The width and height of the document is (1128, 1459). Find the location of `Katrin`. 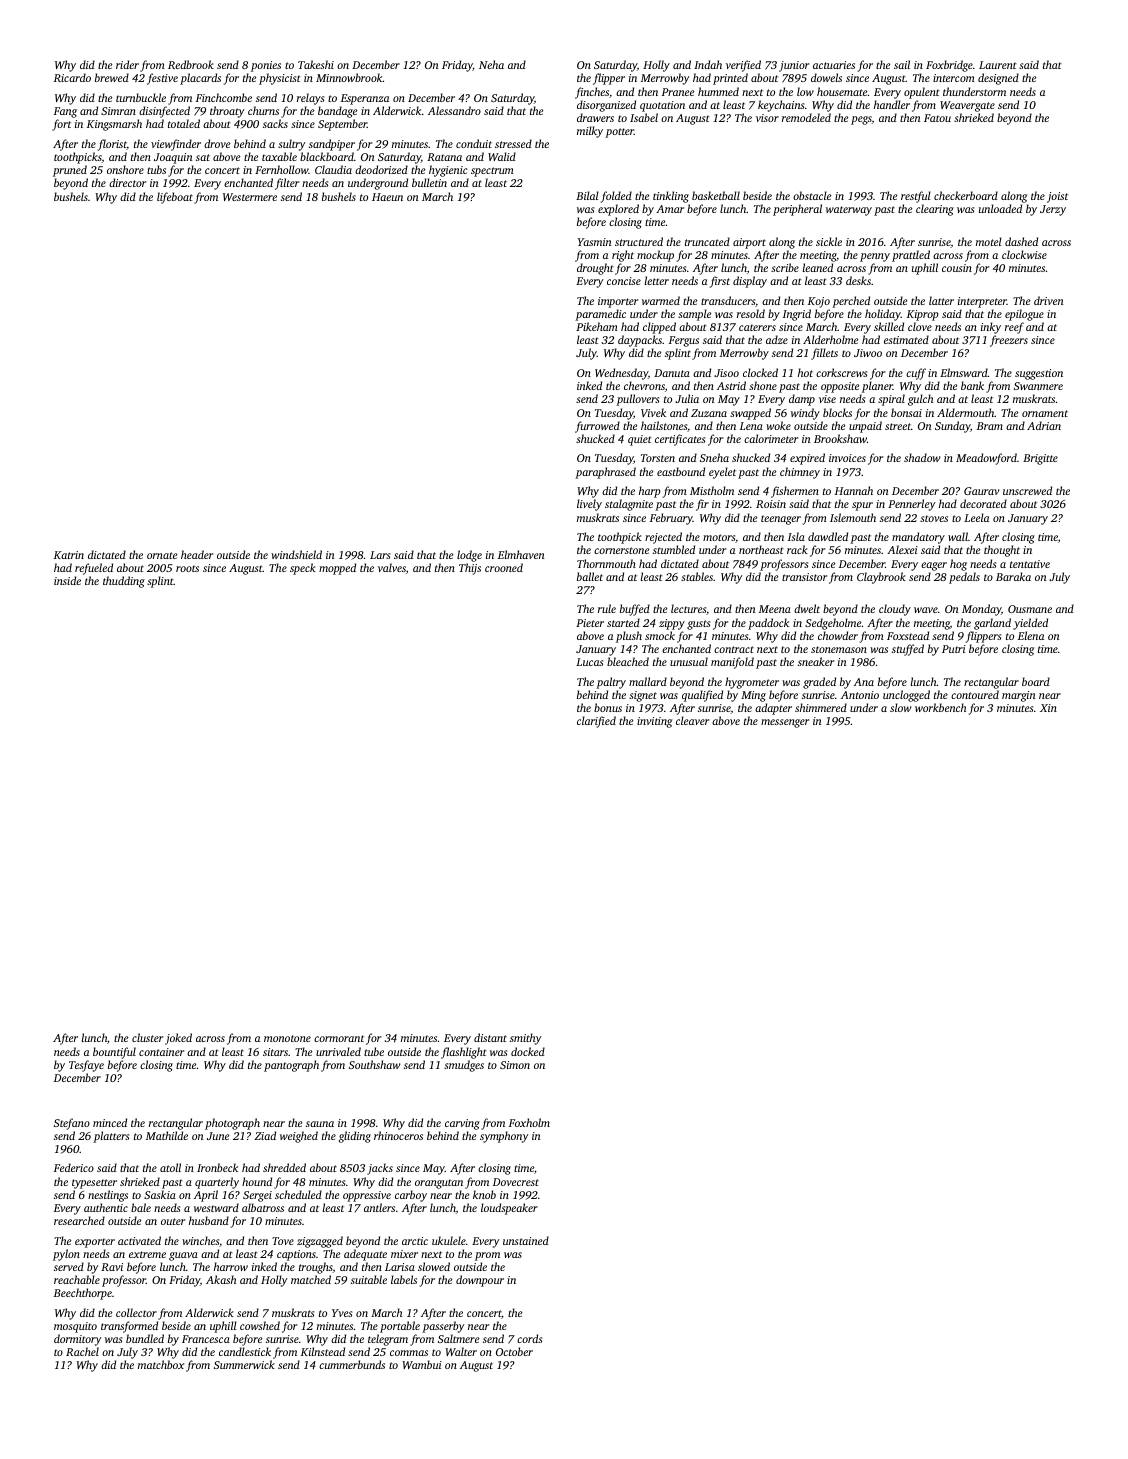

Katrin is located at coordinates (69, 555).
